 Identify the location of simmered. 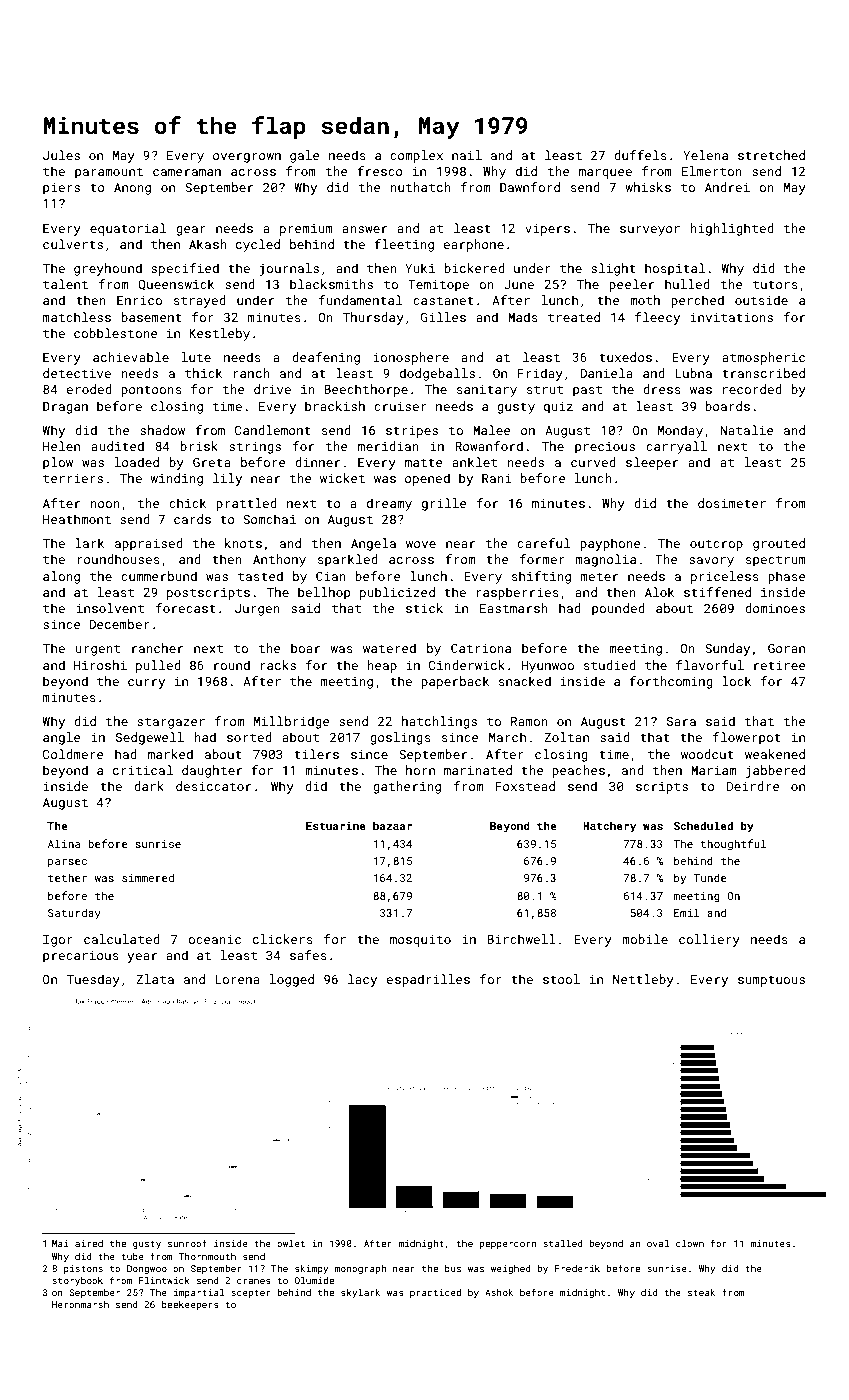
(148, 877).
